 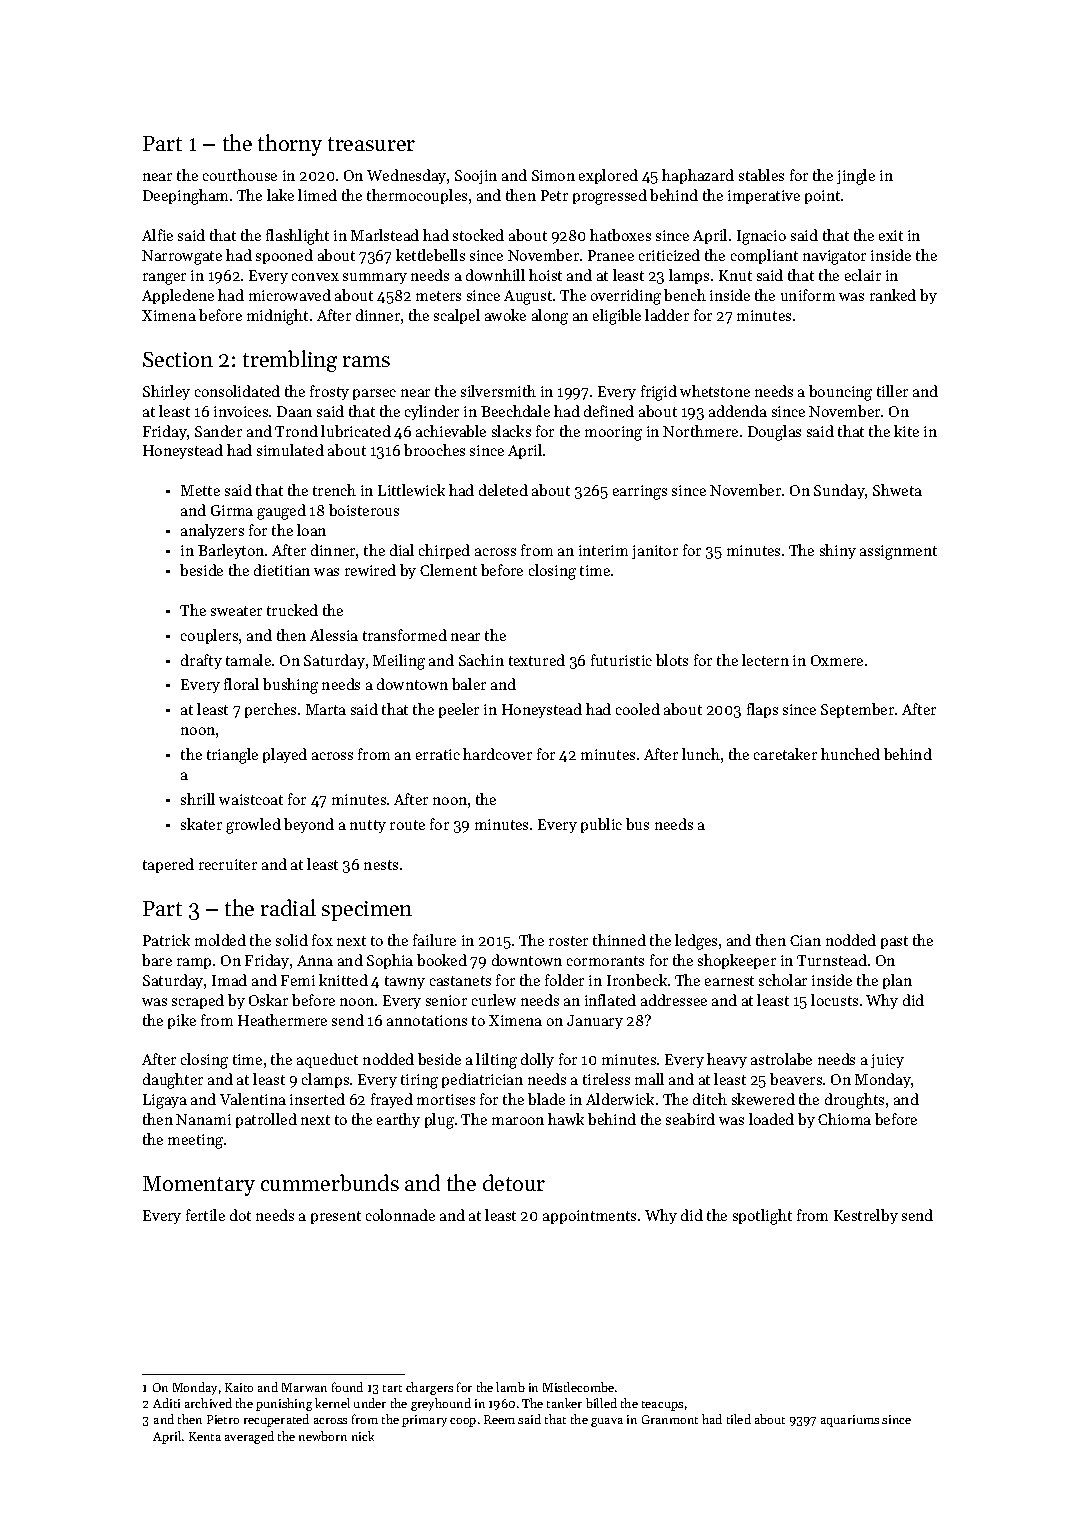 What do you see at coordinates (601, 825) in the image?
I see `public` at bounding box center [601, 825].
